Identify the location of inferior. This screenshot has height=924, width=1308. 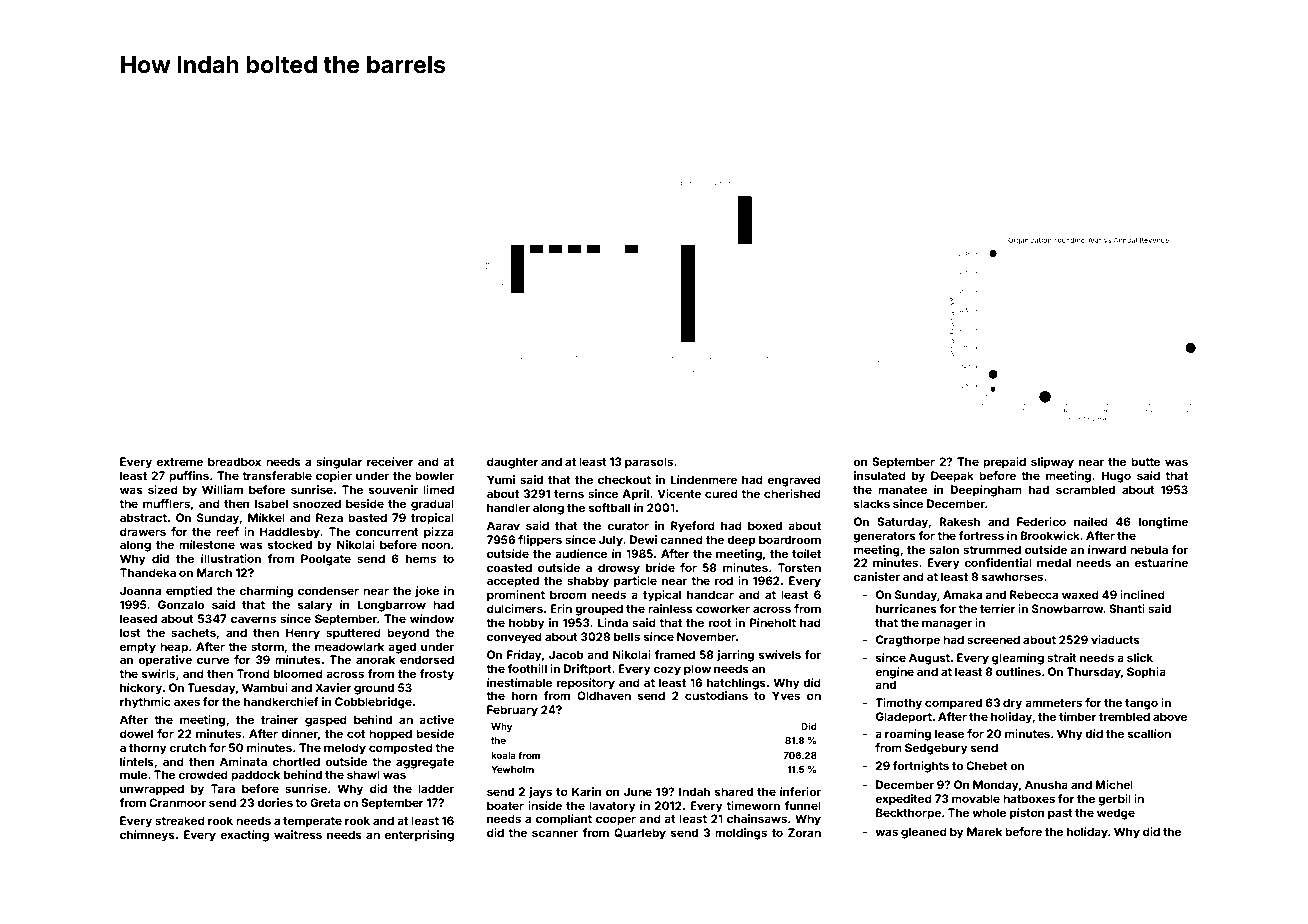
(800, 791).
